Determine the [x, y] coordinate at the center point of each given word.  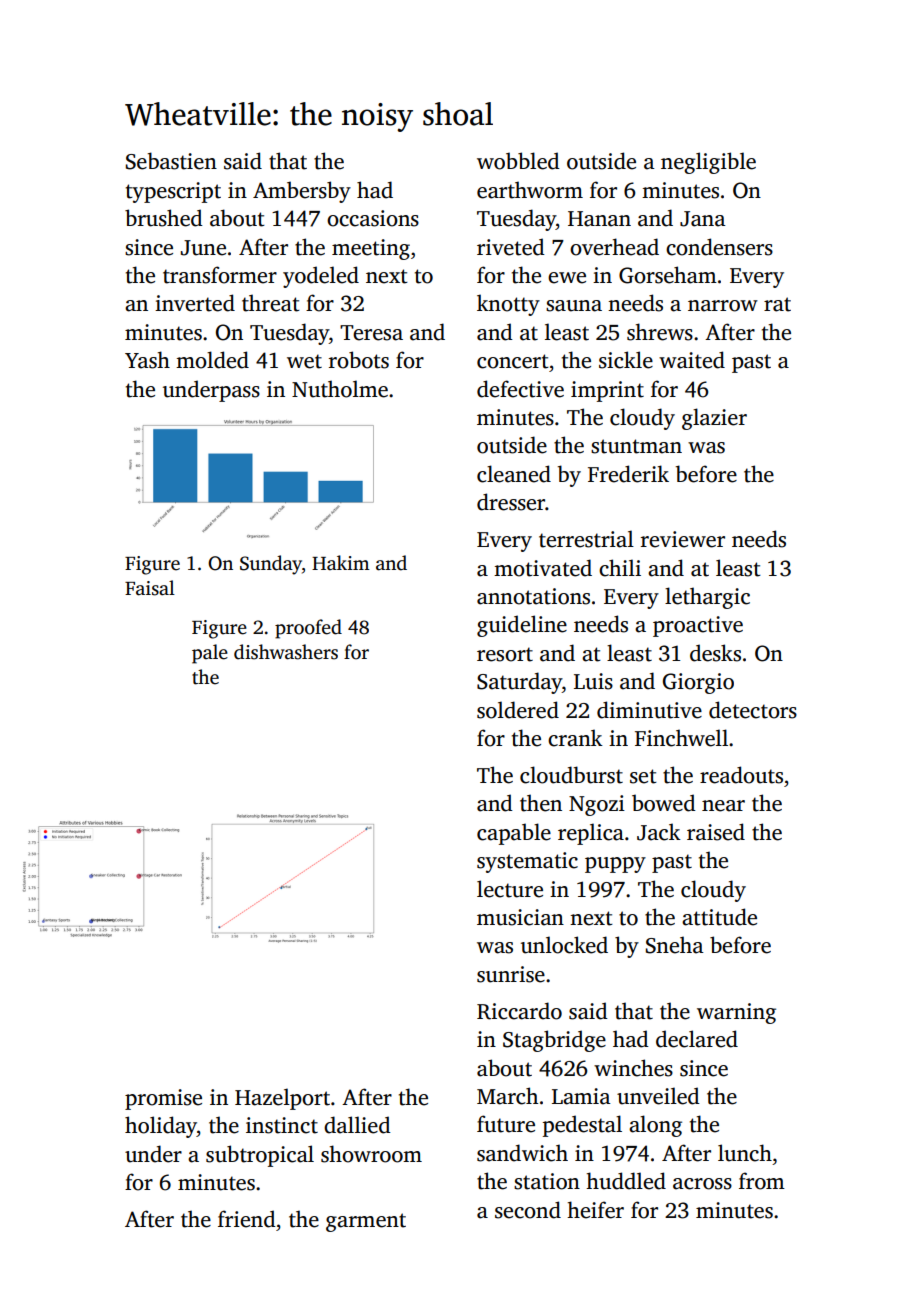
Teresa [371, 333]
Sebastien [171, 161]
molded [212, 360]
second [528, 1210]
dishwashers [286, 652]
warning [736, 1013]
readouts [741, 775]
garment [366, 1222]
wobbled [518, 161]
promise [163, 1099]
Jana [703, 219]
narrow [723, 306]
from [762, 1181]
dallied [357, 1125]
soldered [518, 710]
